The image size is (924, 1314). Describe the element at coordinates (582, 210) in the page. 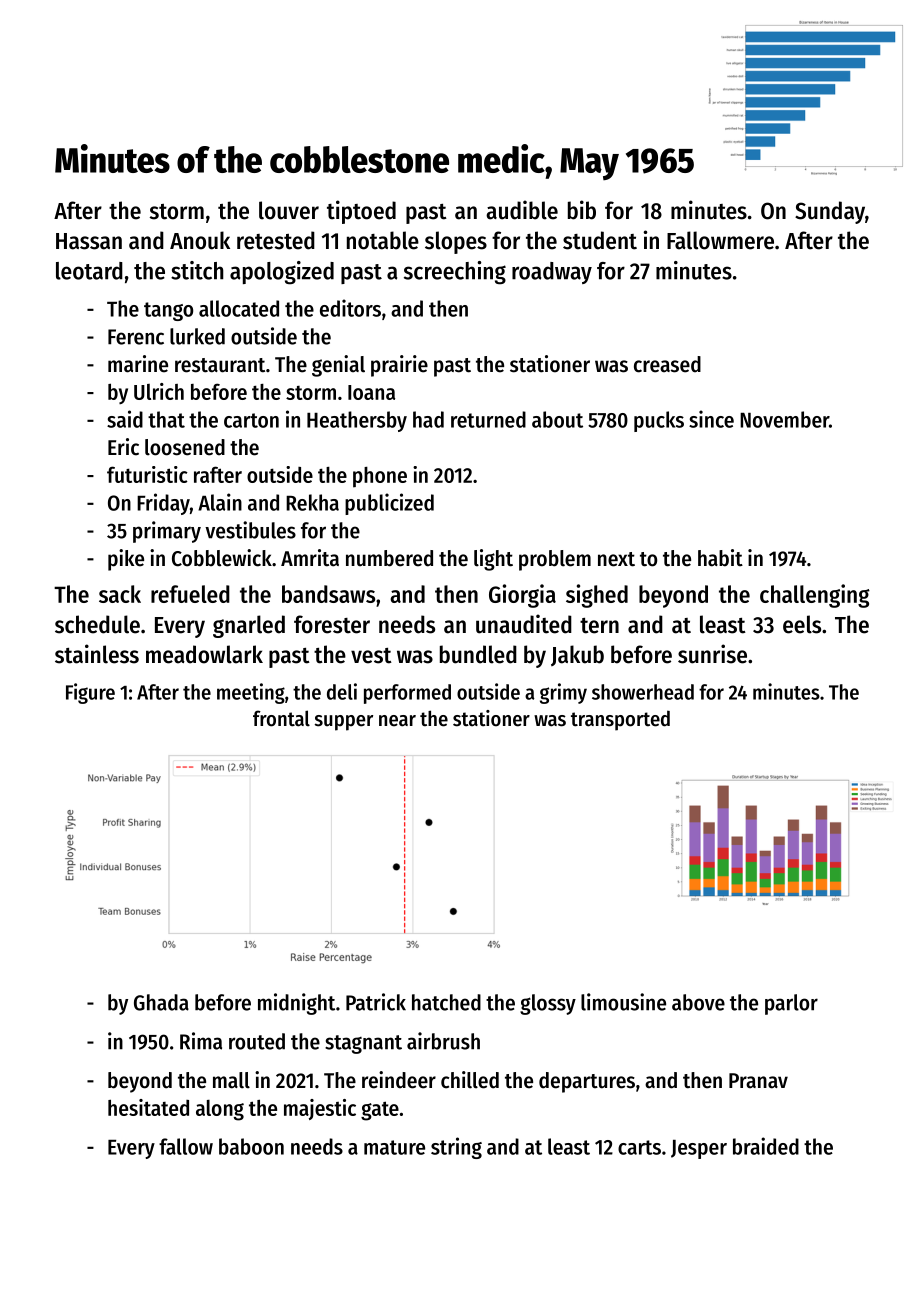

I see `bib` at that location.
